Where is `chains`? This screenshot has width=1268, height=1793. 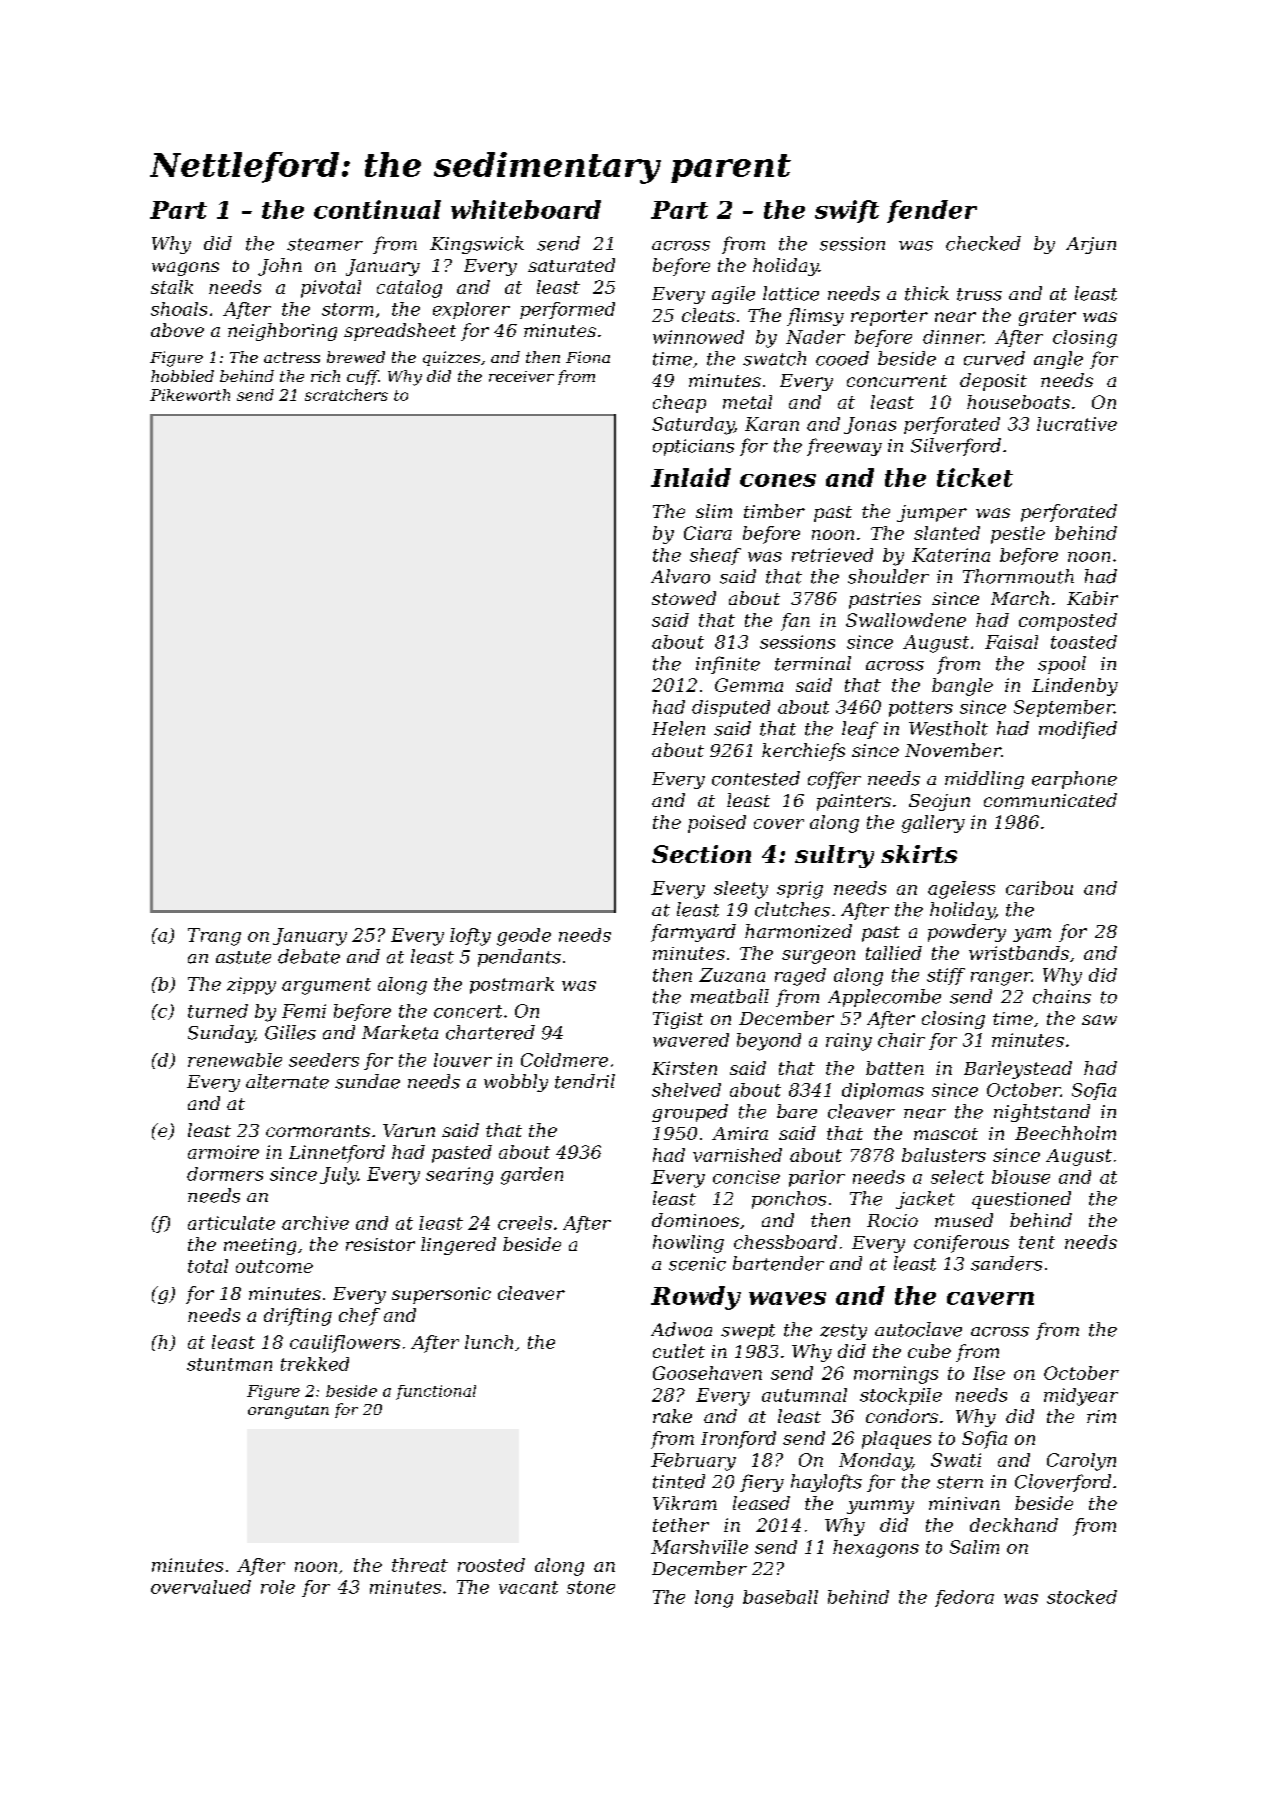
chains is located at coordinates (1062, 996).
